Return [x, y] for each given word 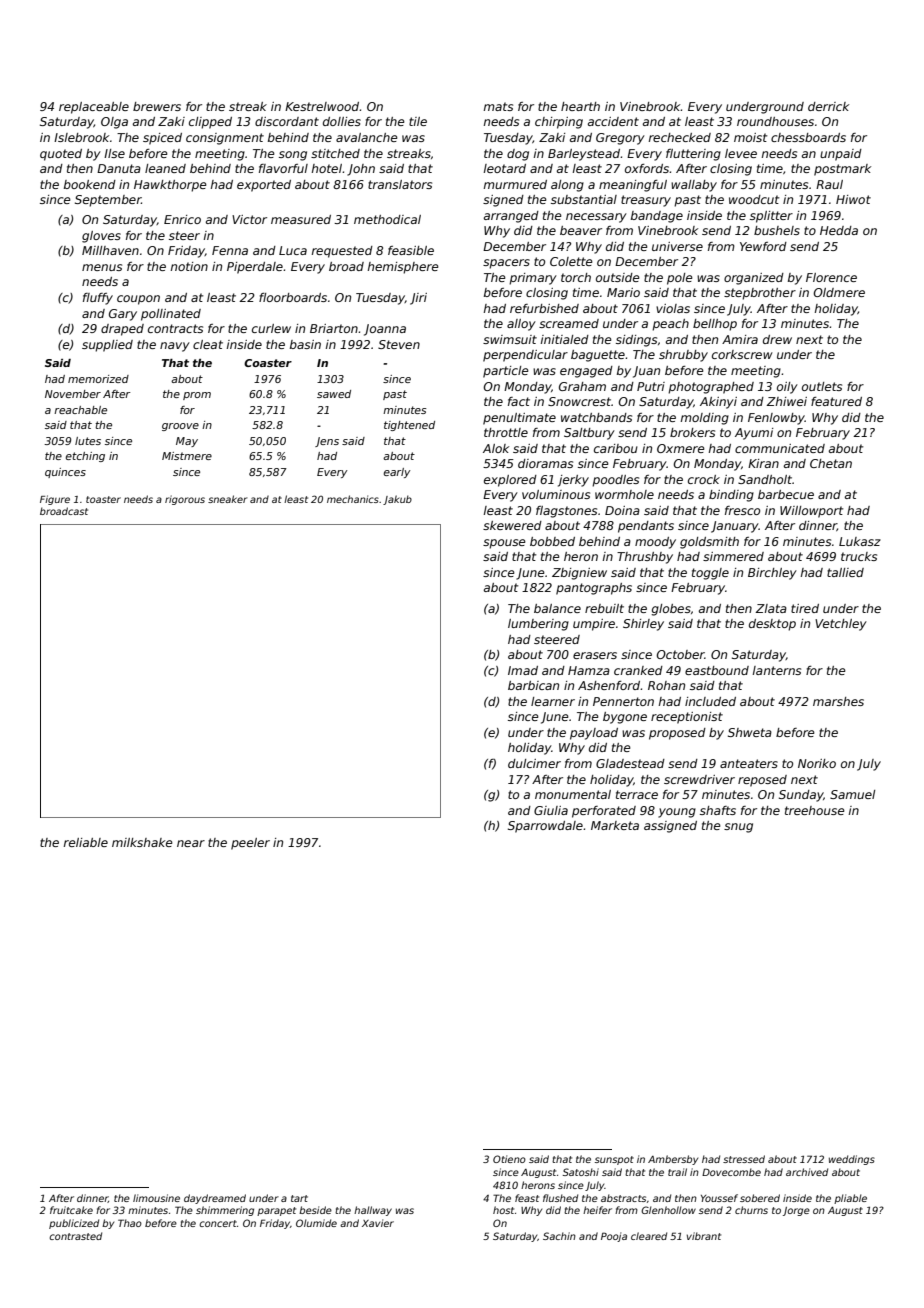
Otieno [509, 1159]
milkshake [142, 842]
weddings [852, 1160]
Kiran [763, 463]
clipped [210, 123]
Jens [327, 442]
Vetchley [841, 625]
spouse [504, 544]
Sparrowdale [545, 827]
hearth [580, 106]
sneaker [228, 499]
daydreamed [215, 1199]
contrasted [75, 1236]
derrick [828, 106]
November [73, 394]
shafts [718, 810]
